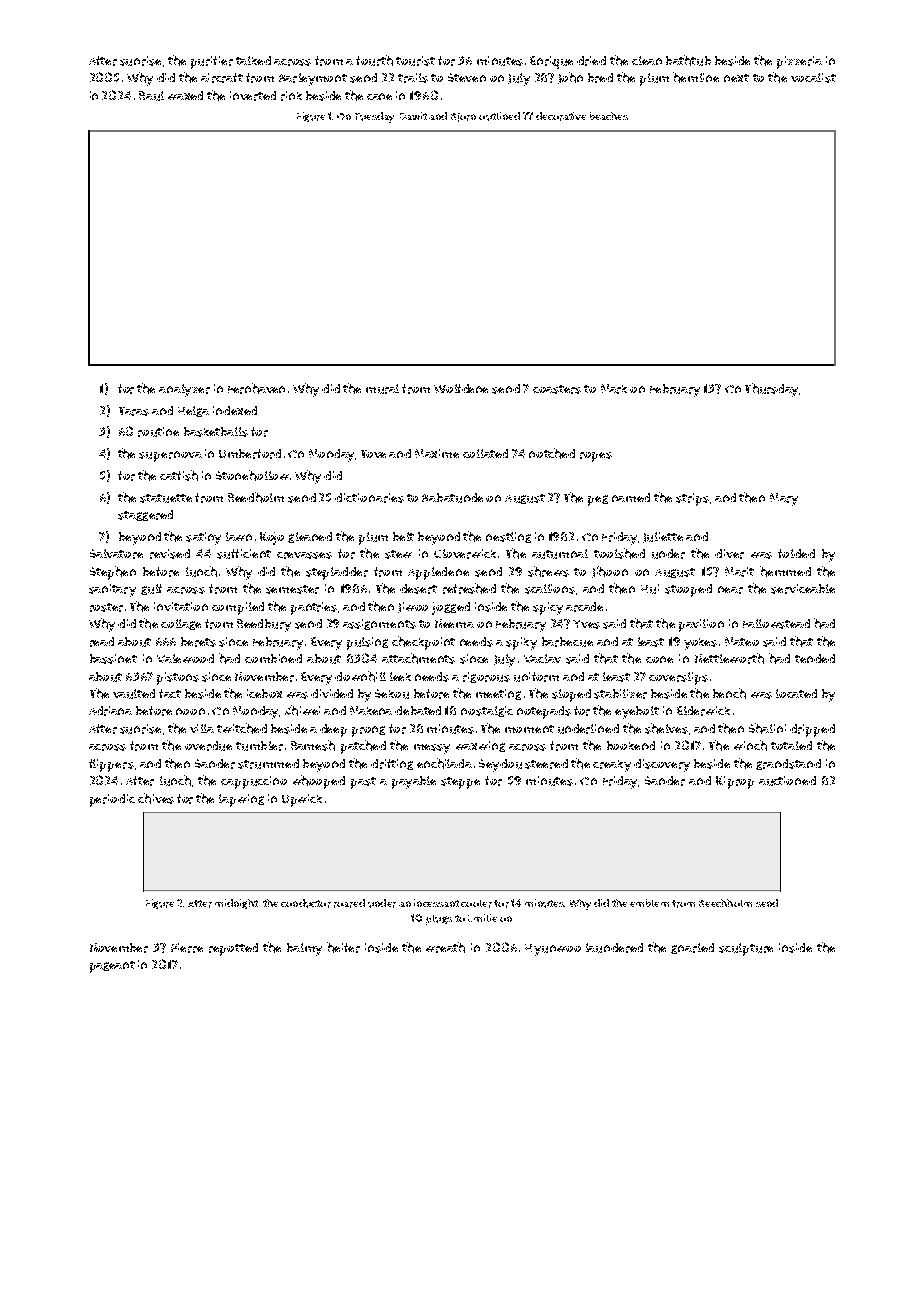 This page has height=1308, width=924. What do you see at coordinates (212, 62) in the page?
I see `purifier` at bounding box center [212, 62].
